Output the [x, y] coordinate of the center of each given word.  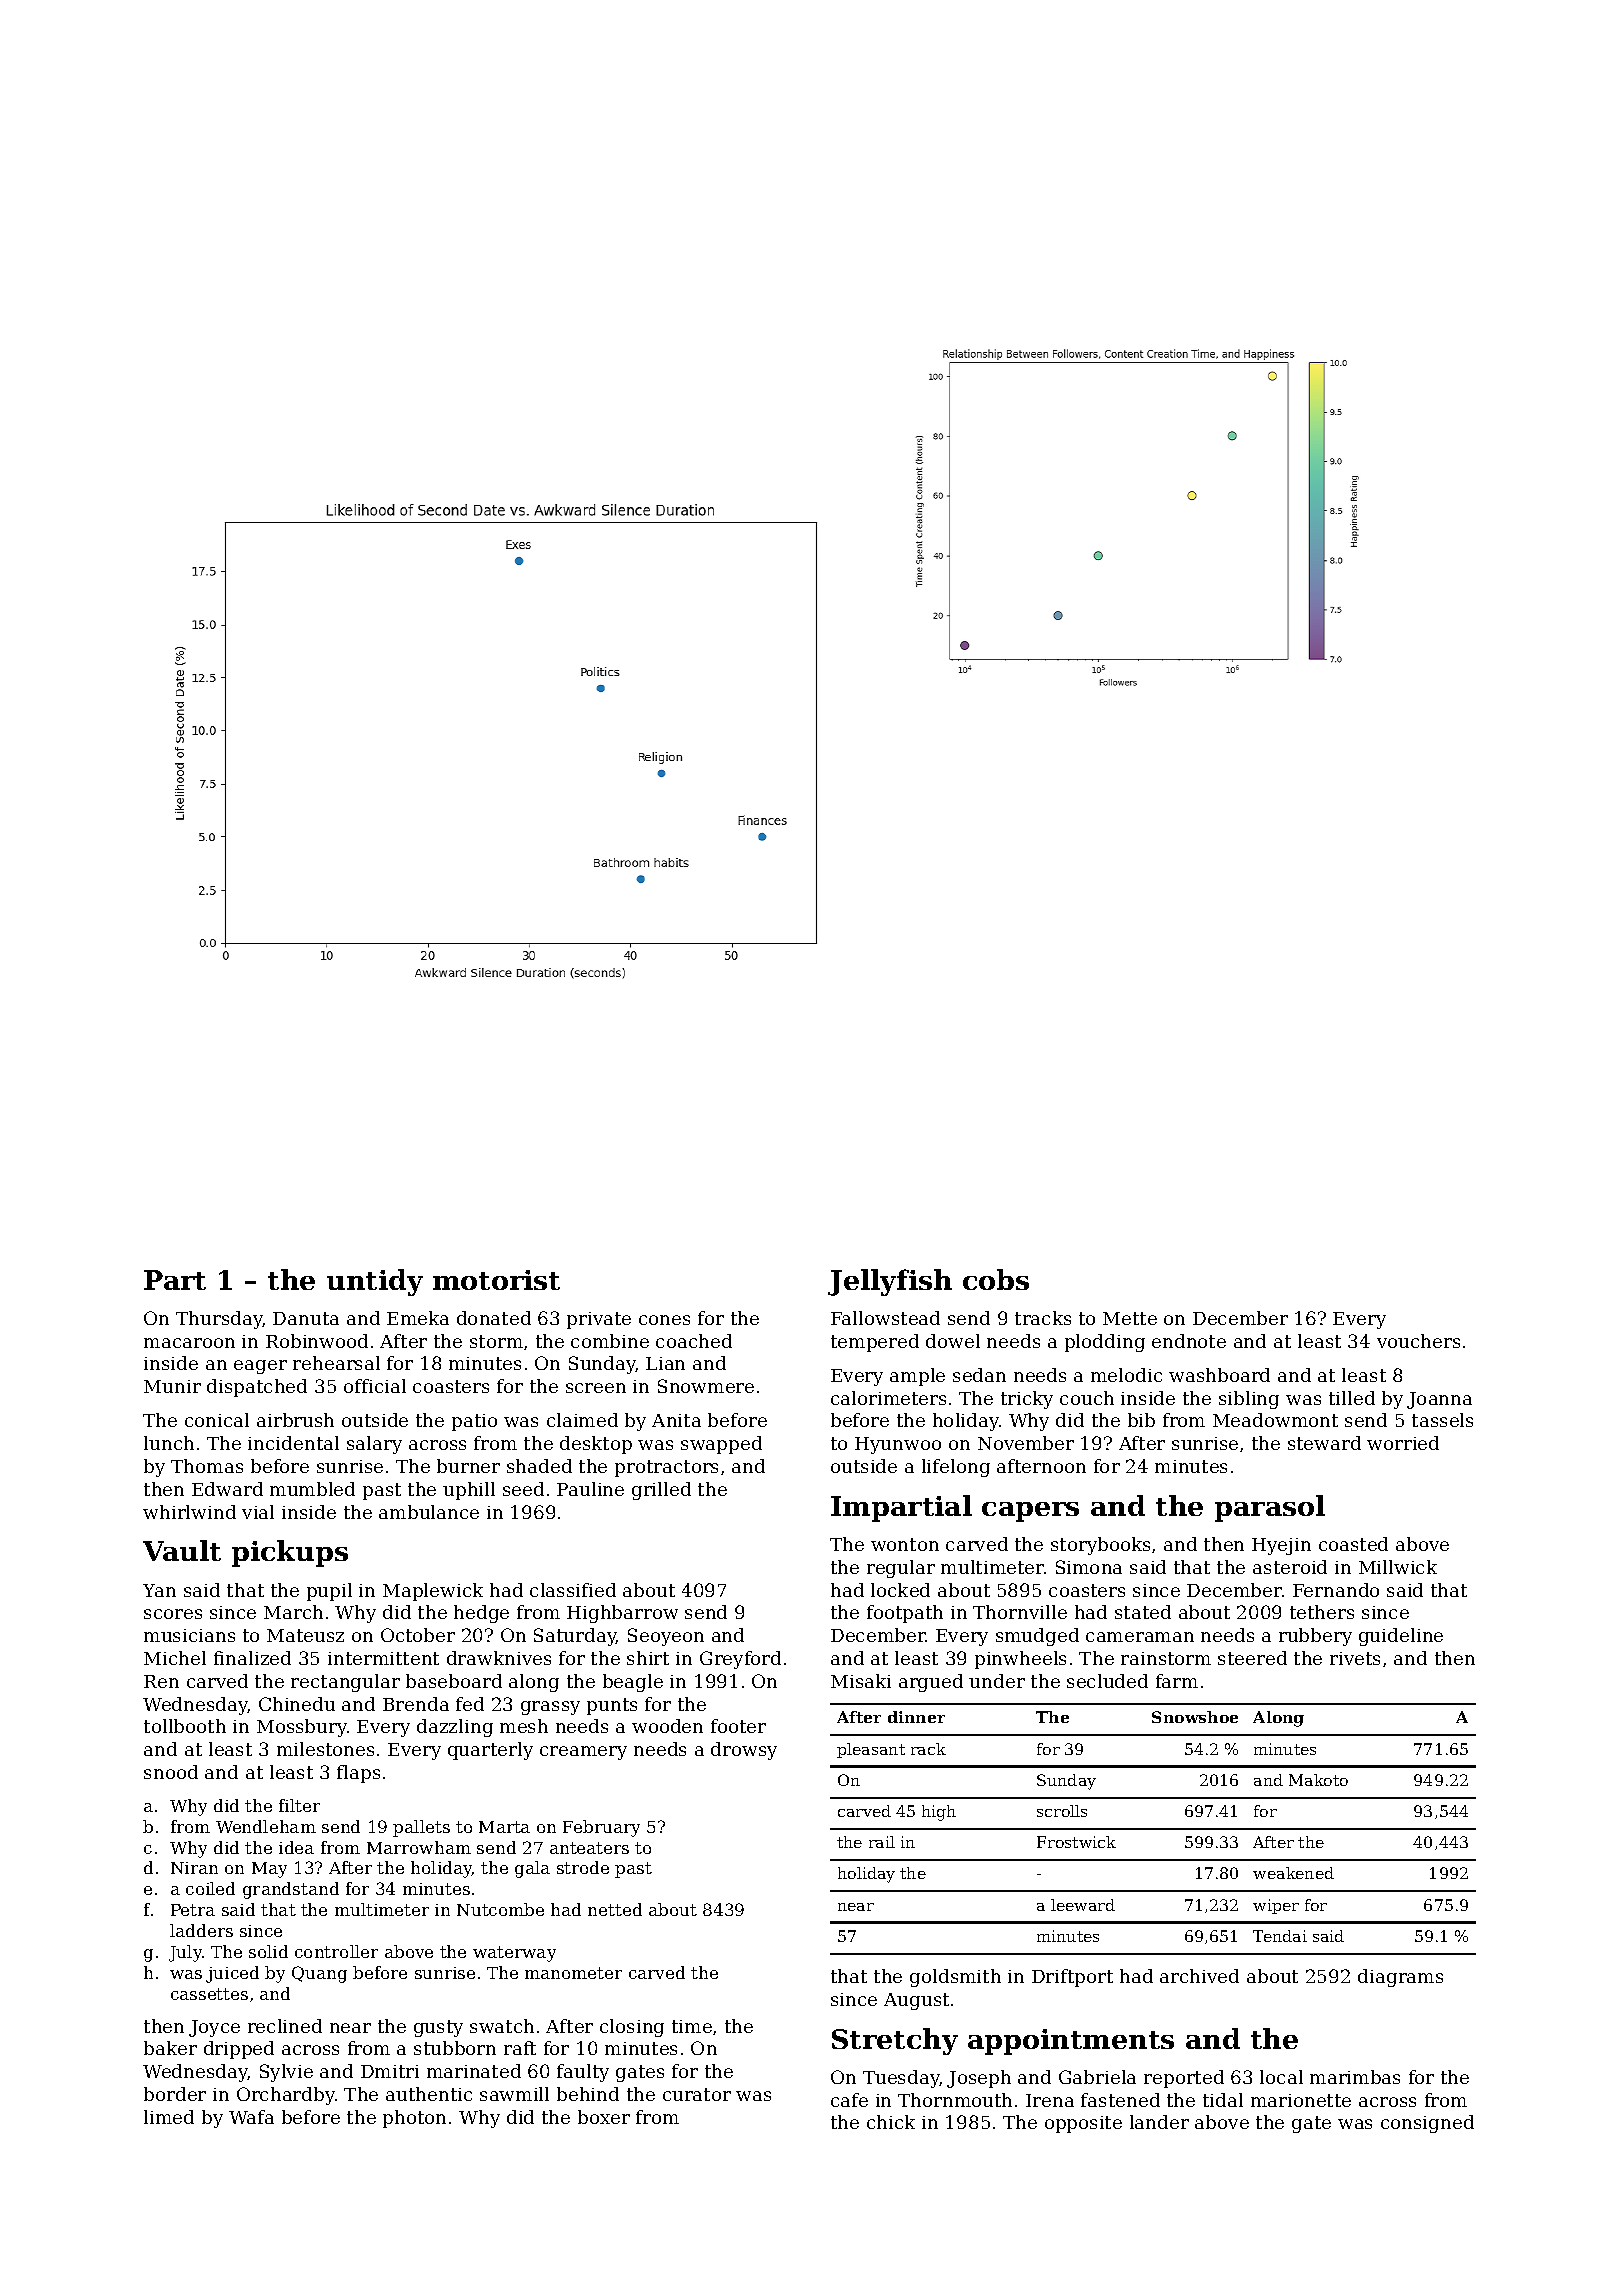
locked [900, 1590]
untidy [375, 1282]
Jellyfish [890, 1282]
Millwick [1398, 1567]
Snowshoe [1195, 1717]
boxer [604, 2117]
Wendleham [266, 1826]
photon [414, 2119]
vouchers [1418, 1341]
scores [173, 1614]
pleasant [871, 1750]
